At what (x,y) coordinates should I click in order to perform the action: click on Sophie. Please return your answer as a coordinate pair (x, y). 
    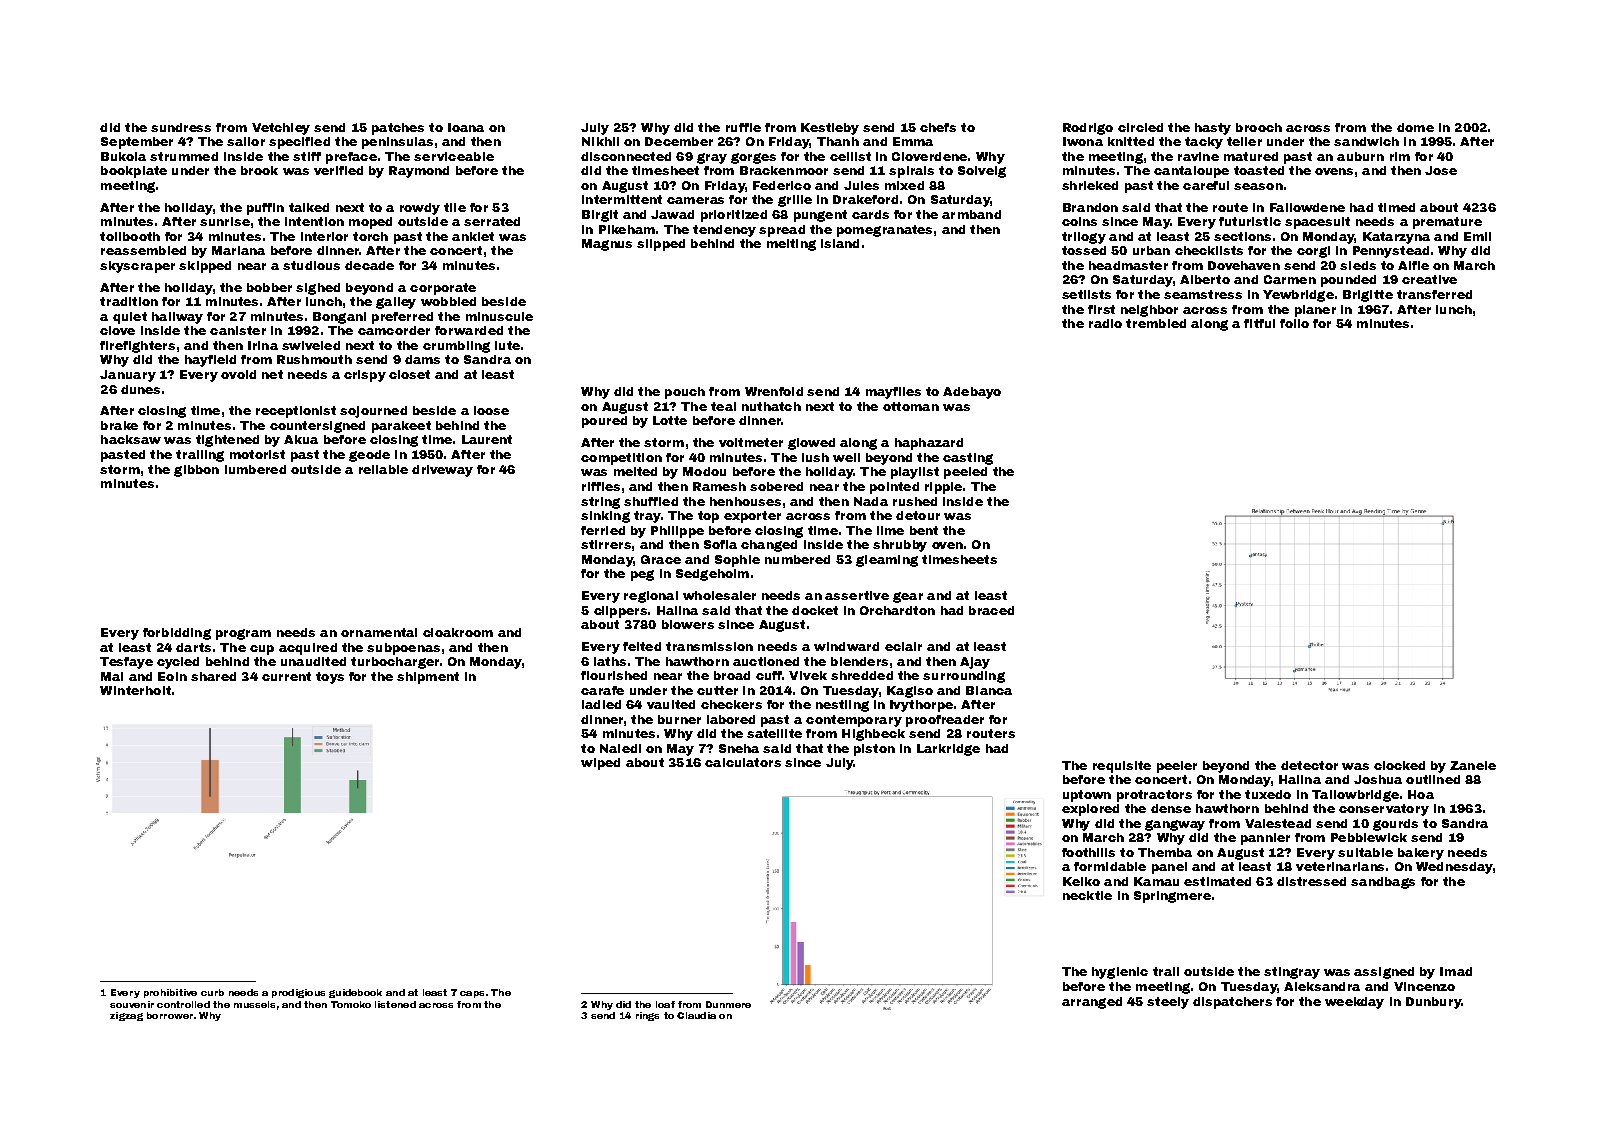
    Looking at the image, I should click on (737, 561).
